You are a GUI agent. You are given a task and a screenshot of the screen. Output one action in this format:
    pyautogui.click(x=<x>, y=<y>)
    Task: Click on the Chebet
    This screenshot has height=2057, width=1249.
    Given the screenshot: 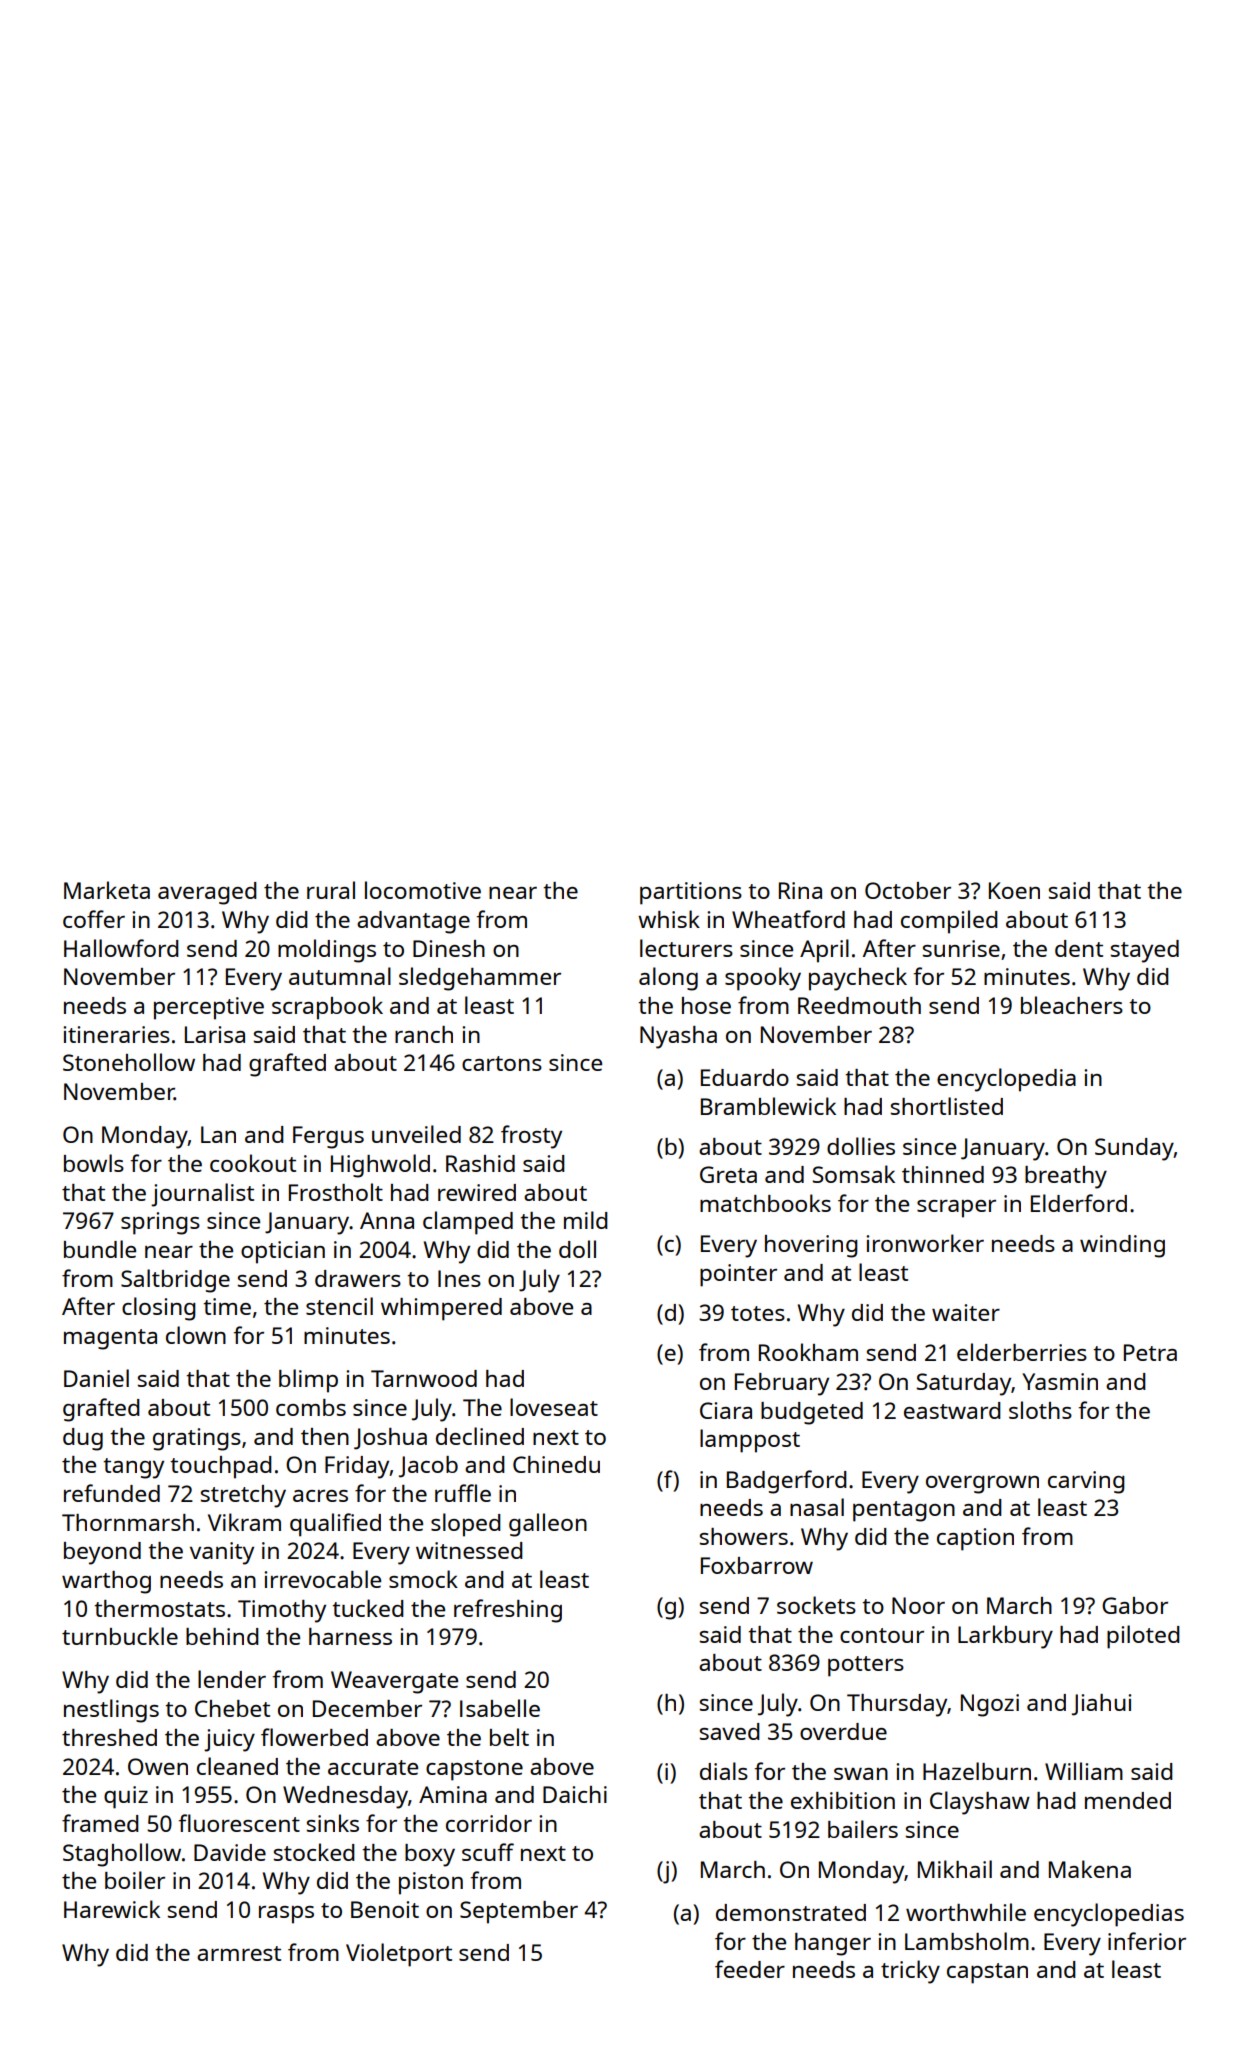 What is the action you would take?
    pyautogui.click(x=232, y=1708)
